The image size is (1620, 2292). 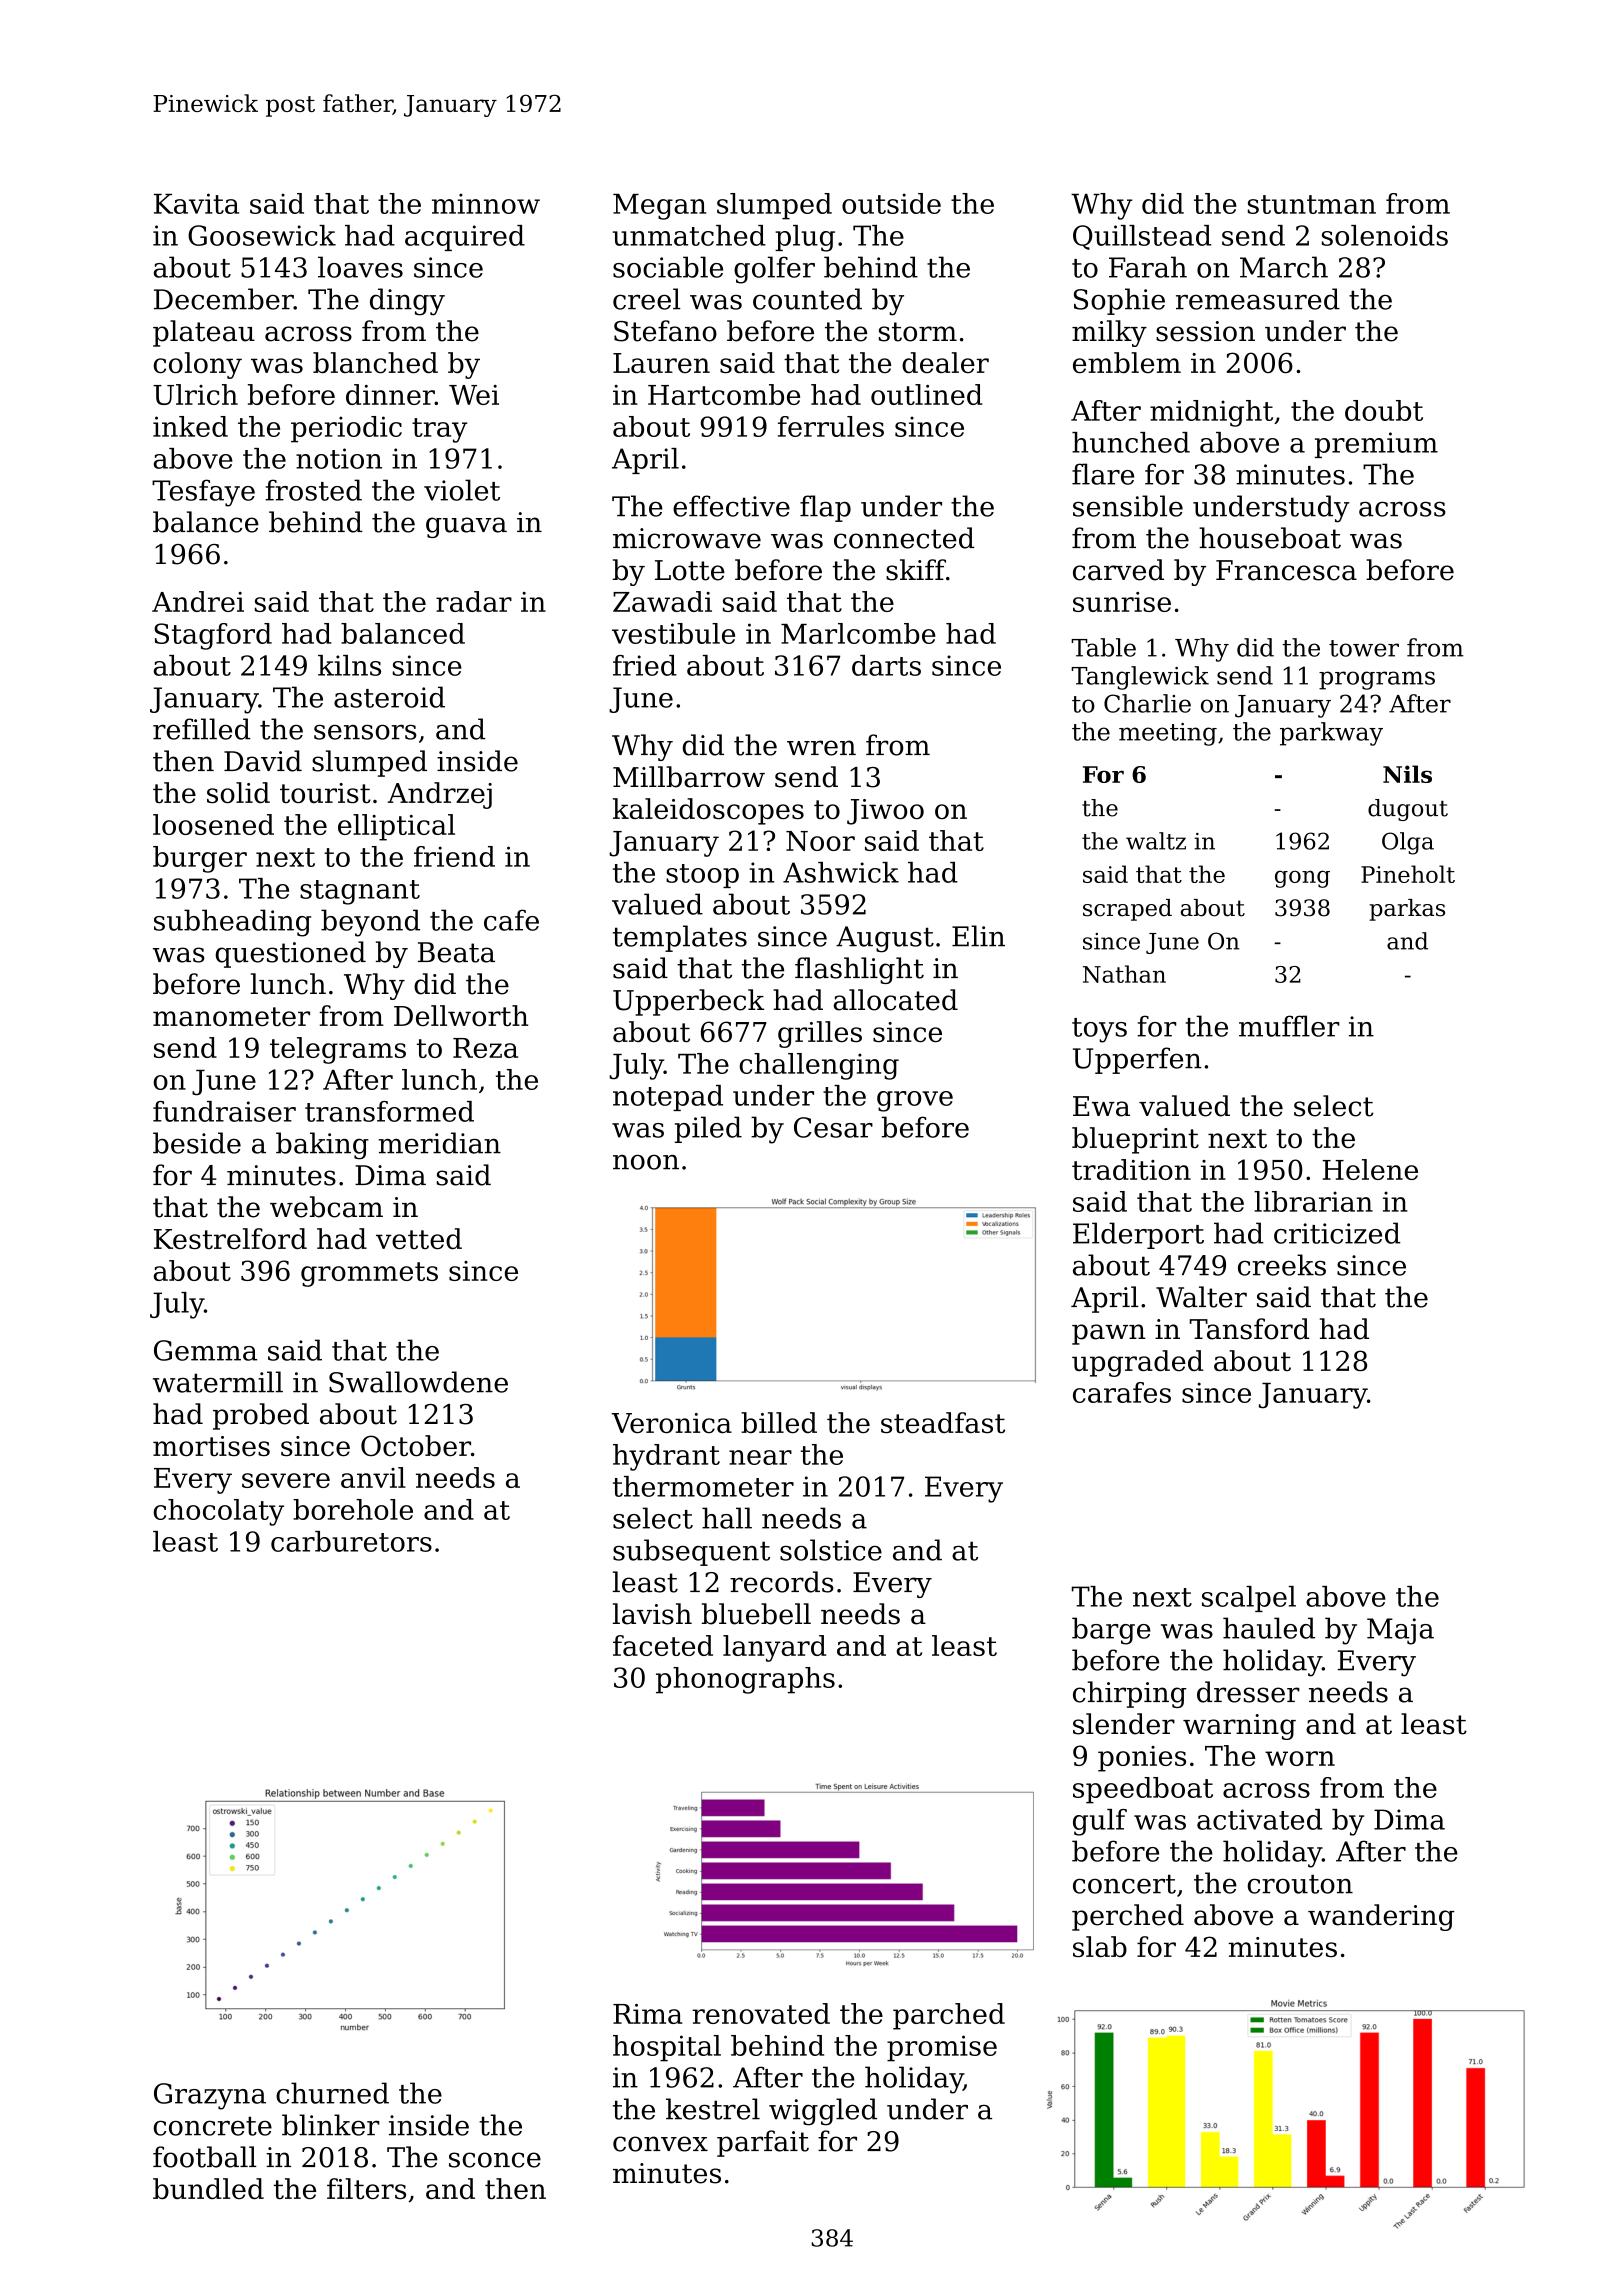 What do you see at coordinates (1370, 1169) in the page?
I see `Helene` at bounding box center [1370, 1169].
